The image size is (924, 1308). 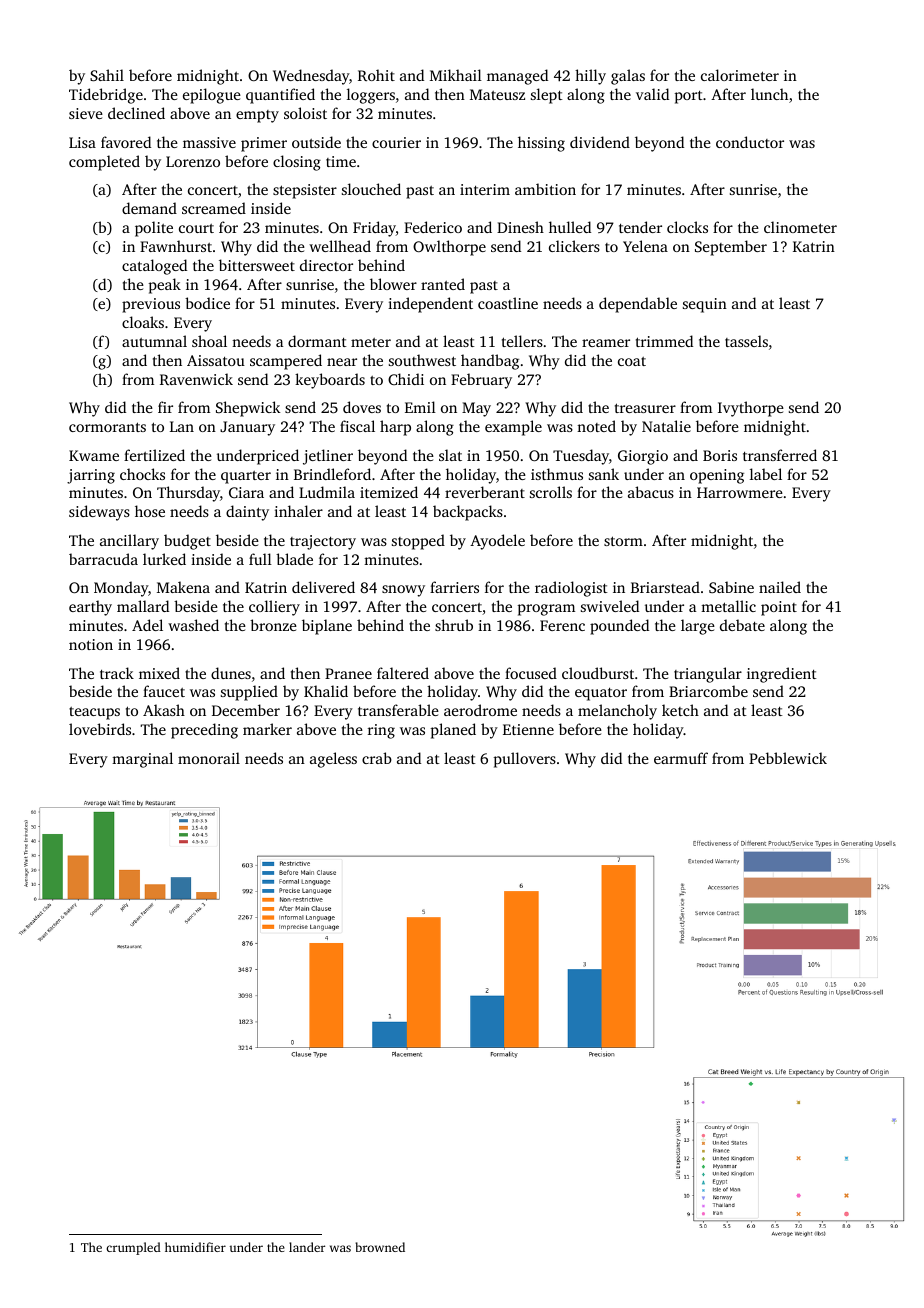 What do you see at coordinates (133, 1248) in the screenshot?
I see `crumpled` at bounding box center [133, 1248].
